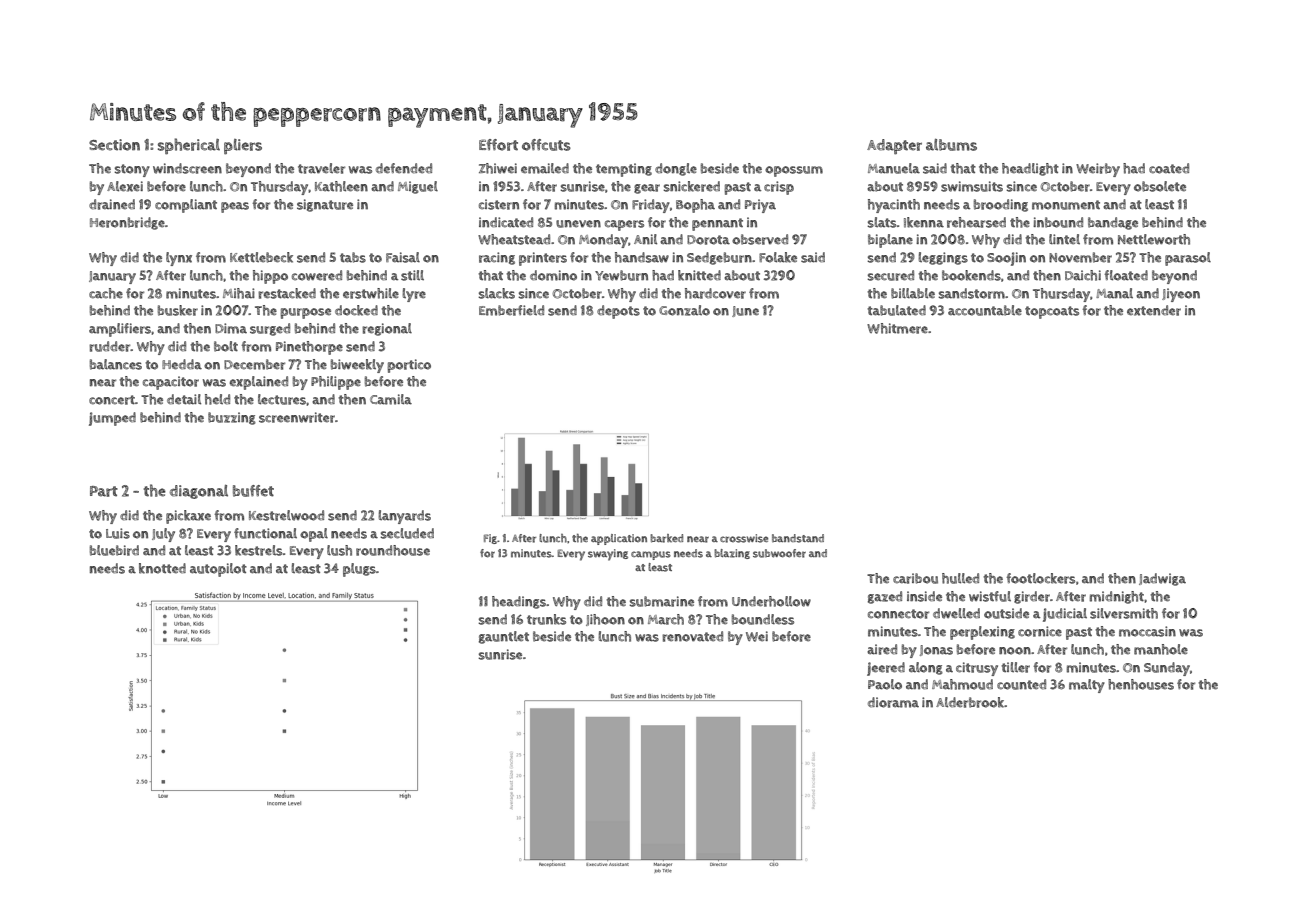  What do you see at coordinates (798, 538) in the page?
I see `bandstand` at bounding box center [798, 538].
